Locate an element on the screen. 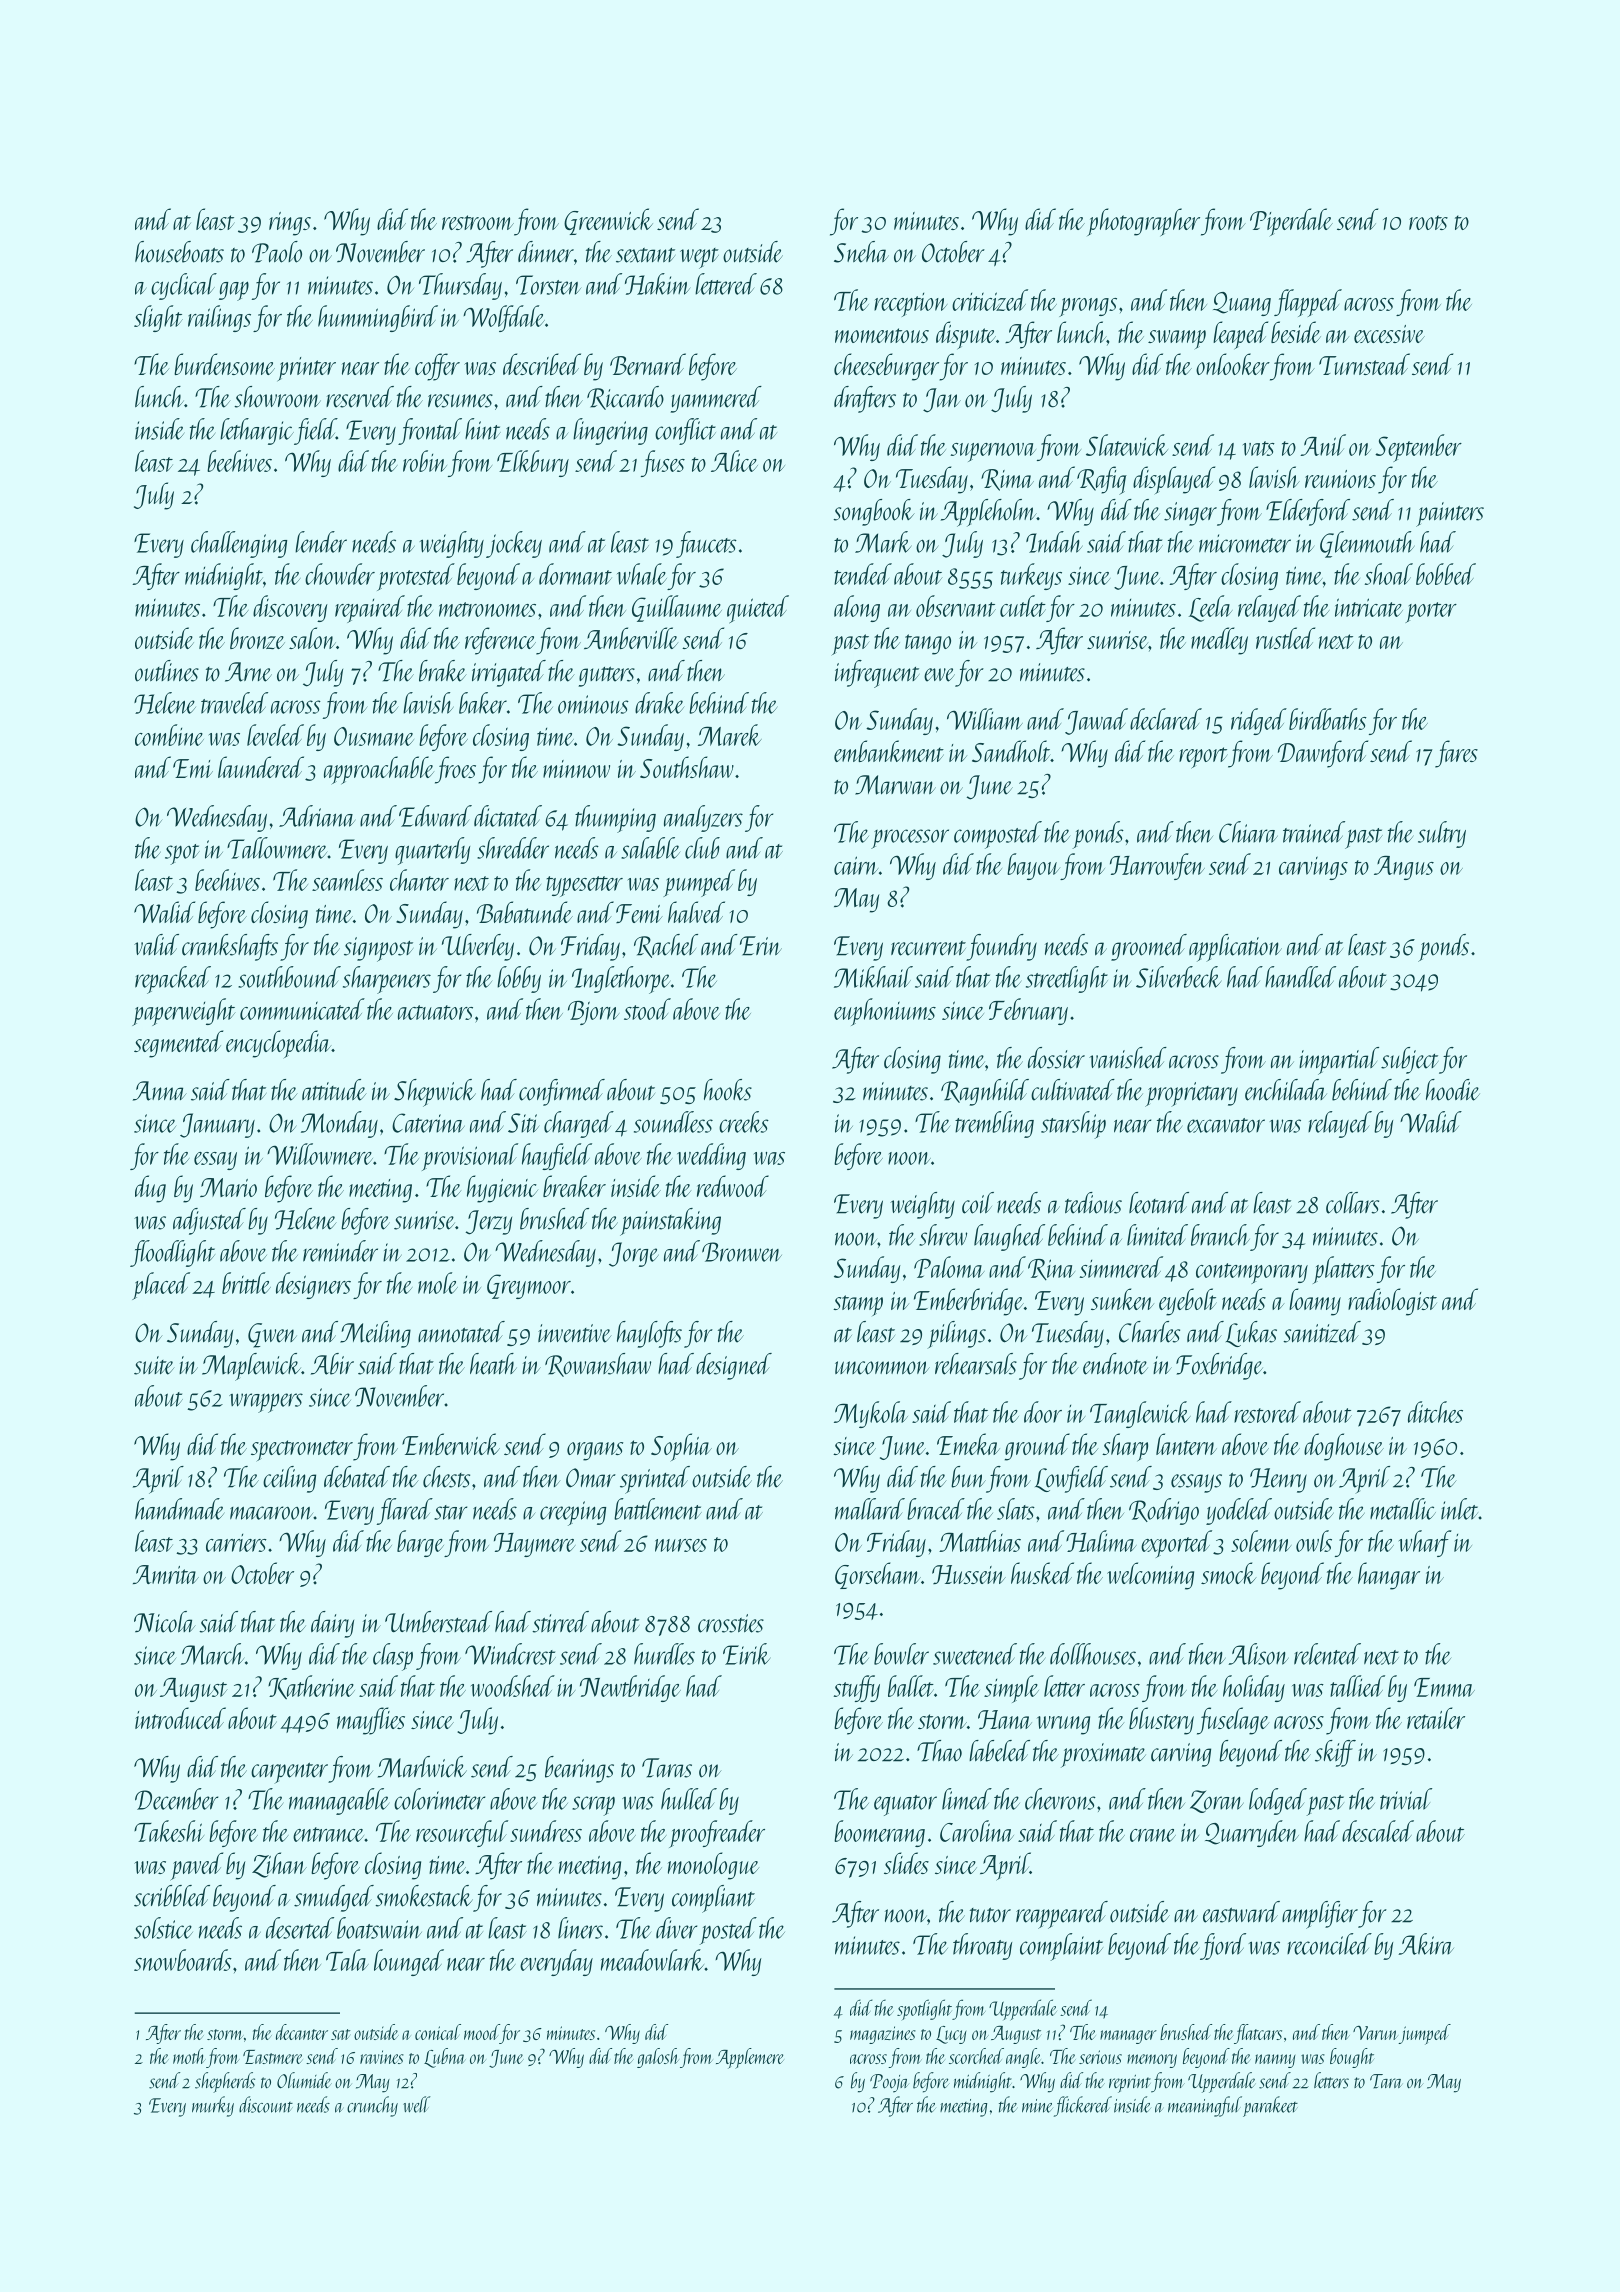 The width and height of the screenshot is (1620, 2292). colorimeter is located at coordinates (439, 1799).
